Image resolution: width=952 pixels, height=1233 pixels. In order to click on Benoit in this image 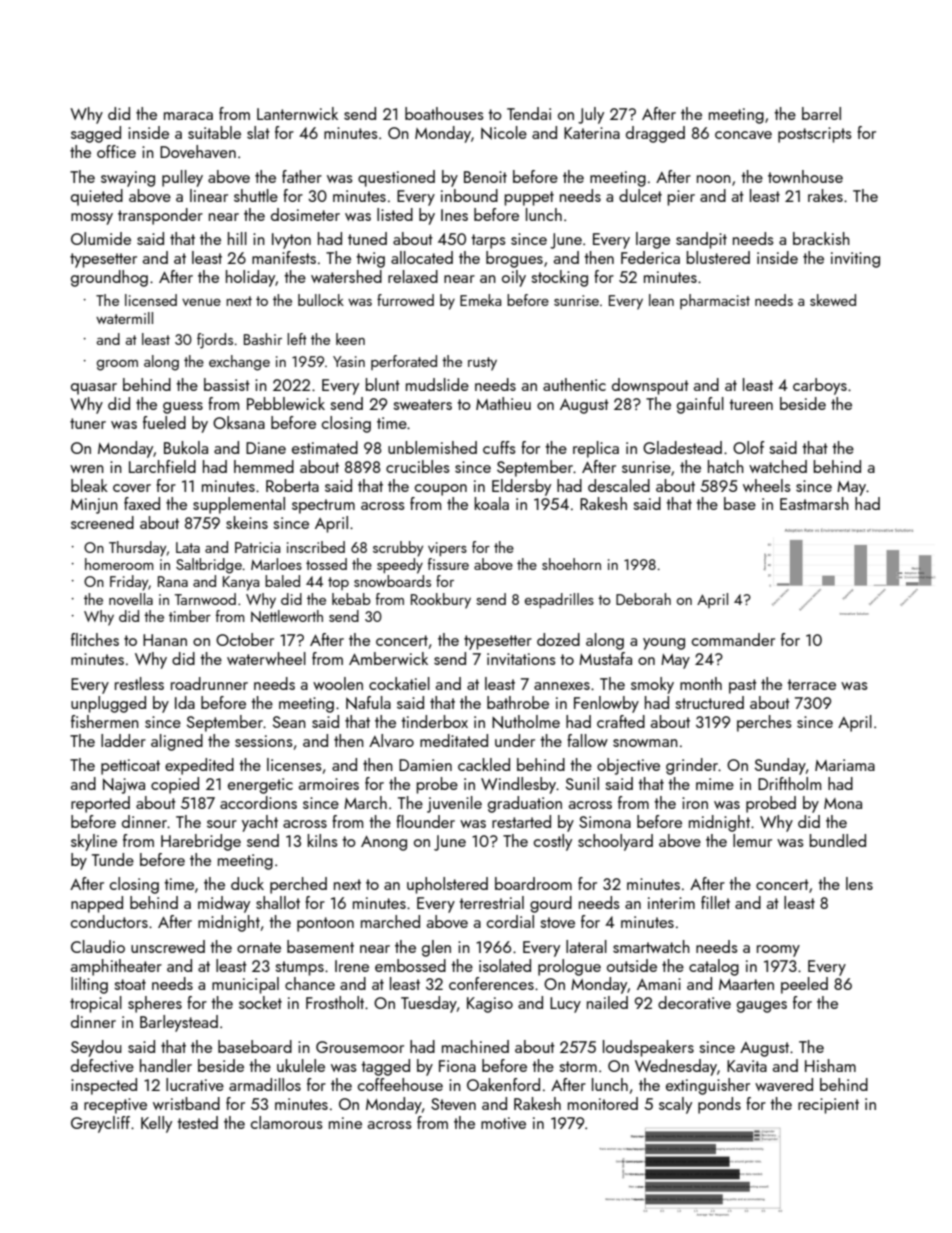, I will do `click(485, 177)`.
